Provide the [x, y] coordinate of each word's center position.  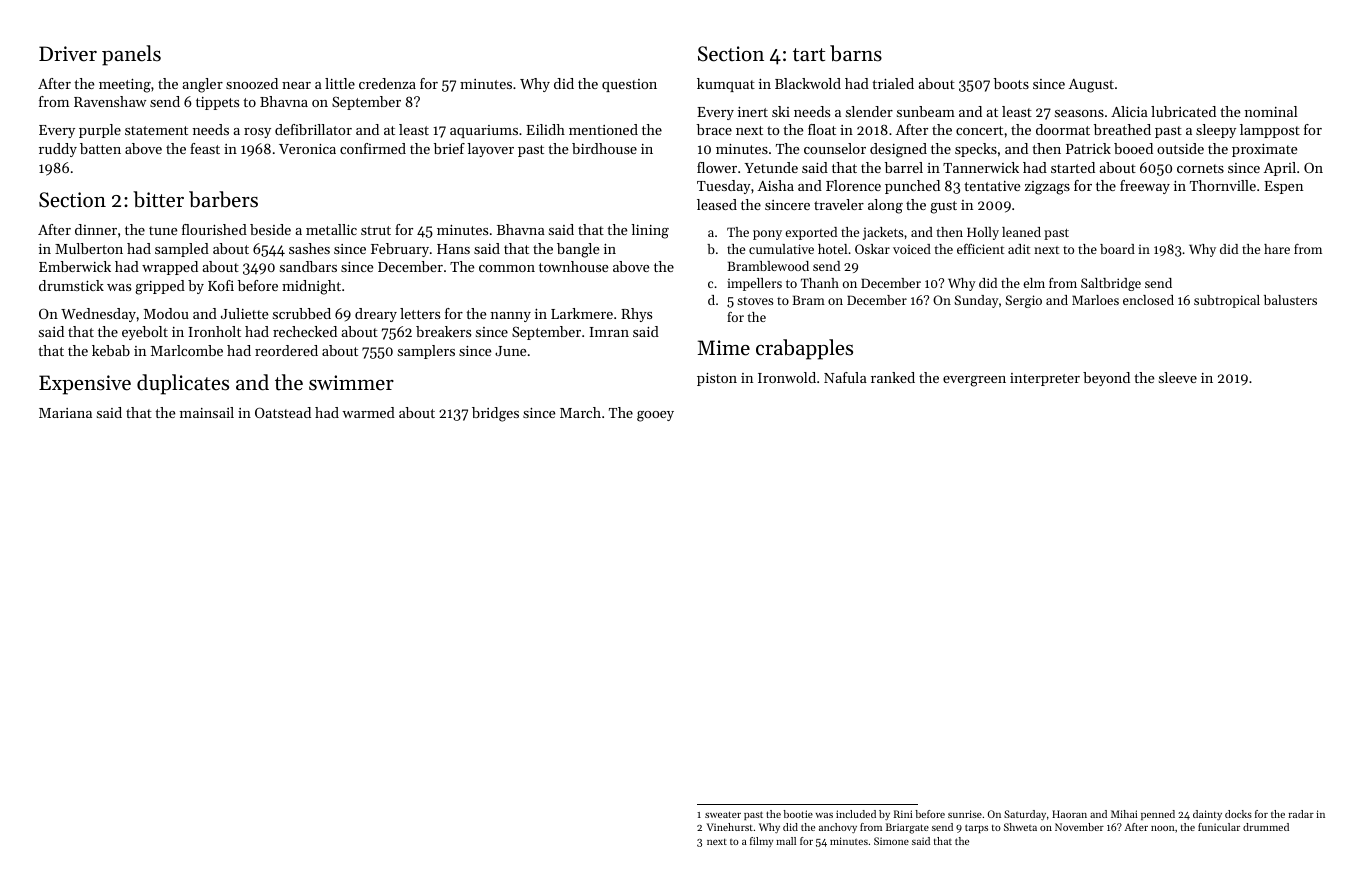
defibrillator [313, 129]
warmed [368, 412]
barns [856, 53]
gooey [655, 416]
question [629, 85]
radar [1301, 814]
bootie [798, 814]
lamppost [1270, 131]
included [856, 814]
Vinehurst [730, 827]
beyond [1106, 379]
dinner [96, 229]
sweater [723, 814]
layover [490, 150]
